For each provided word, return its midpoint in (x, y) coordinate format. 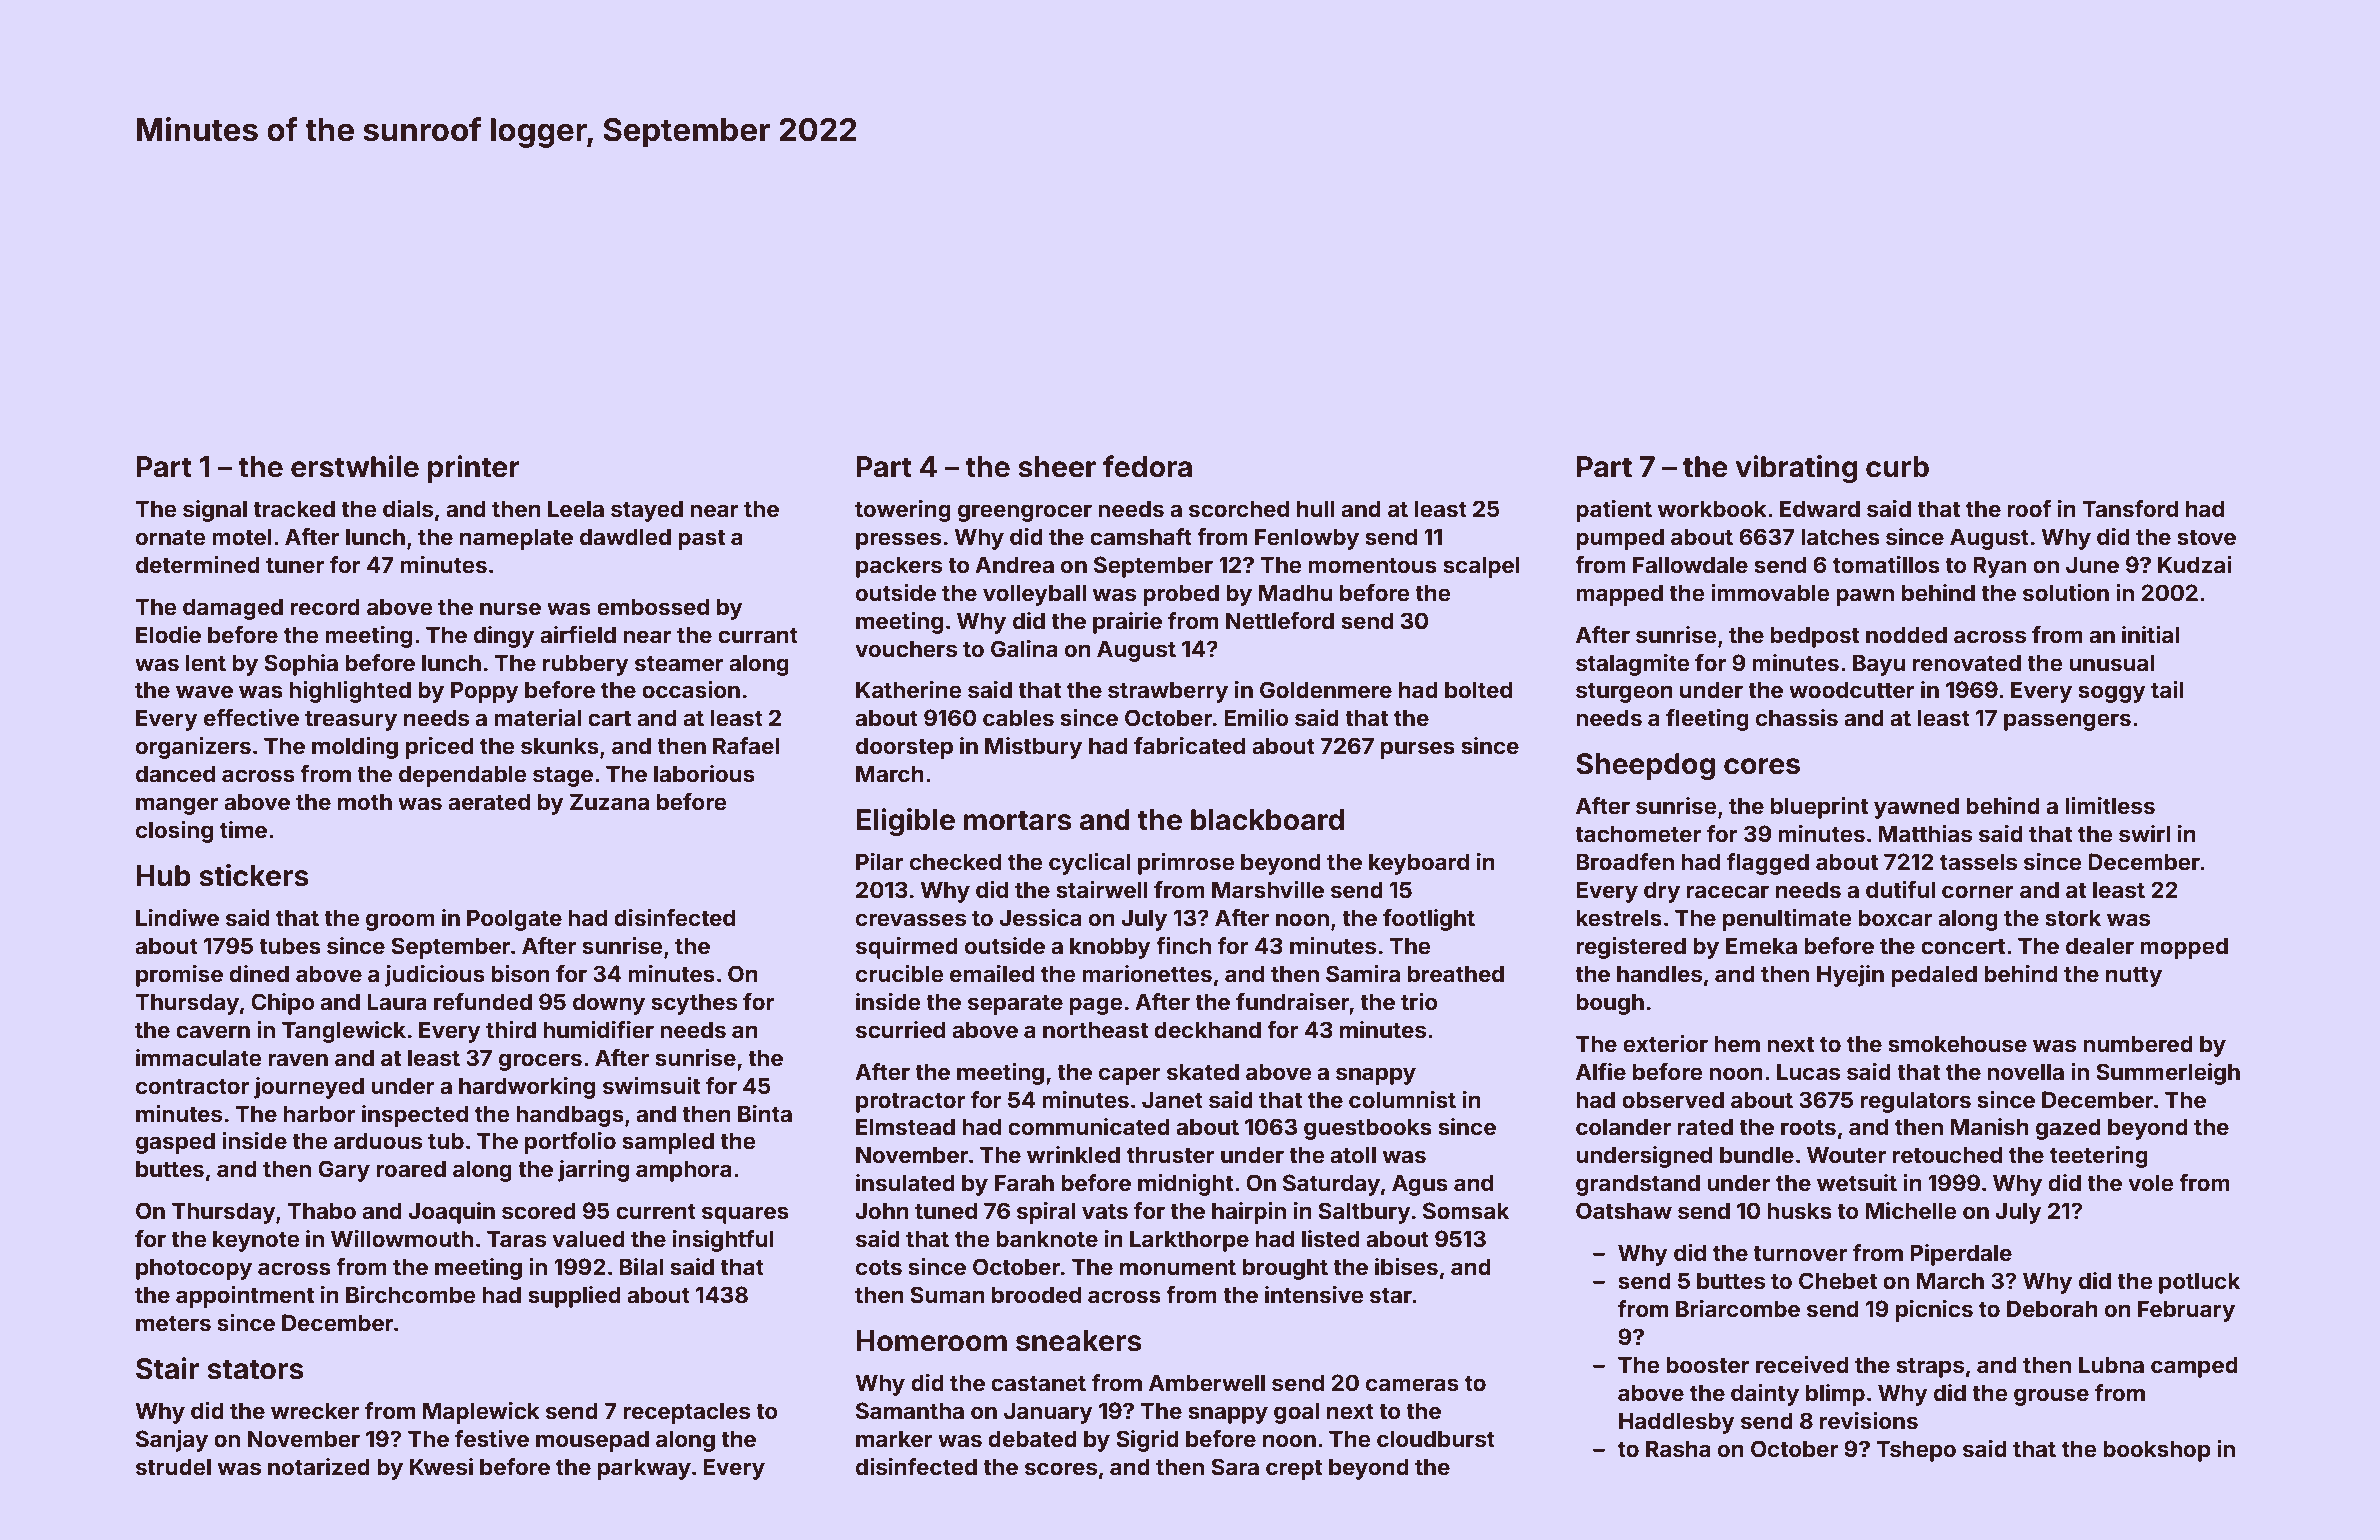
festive (492, 1438)
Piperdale (1961, 1255)
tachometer (1638, 834)
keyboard (1419, 864)
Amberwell (1207, 1383)
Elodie (168, 635)
